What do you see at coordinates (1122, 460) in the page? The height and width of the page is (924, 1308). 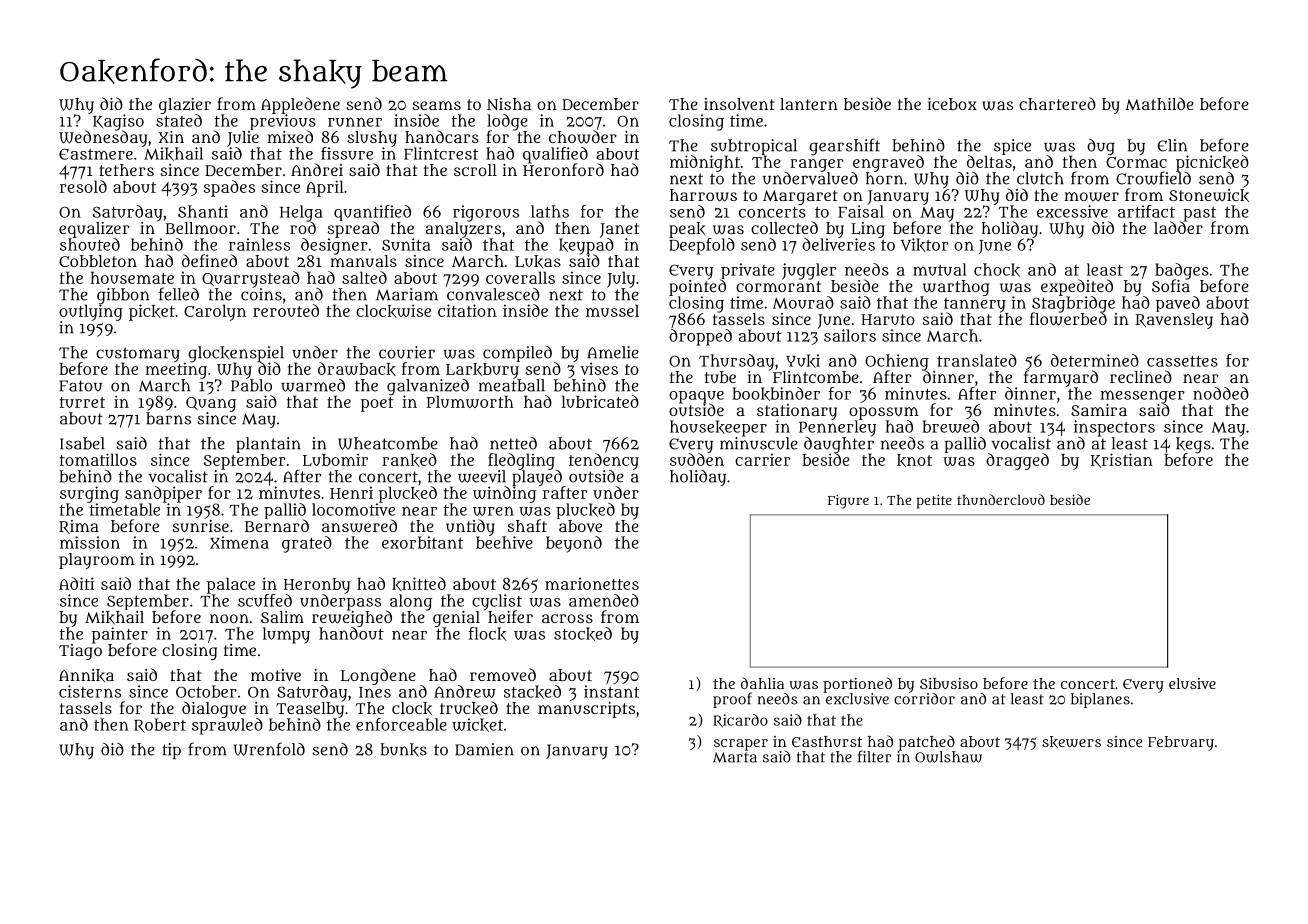 I see `Kristian` at bounding box center [1122, 460].
